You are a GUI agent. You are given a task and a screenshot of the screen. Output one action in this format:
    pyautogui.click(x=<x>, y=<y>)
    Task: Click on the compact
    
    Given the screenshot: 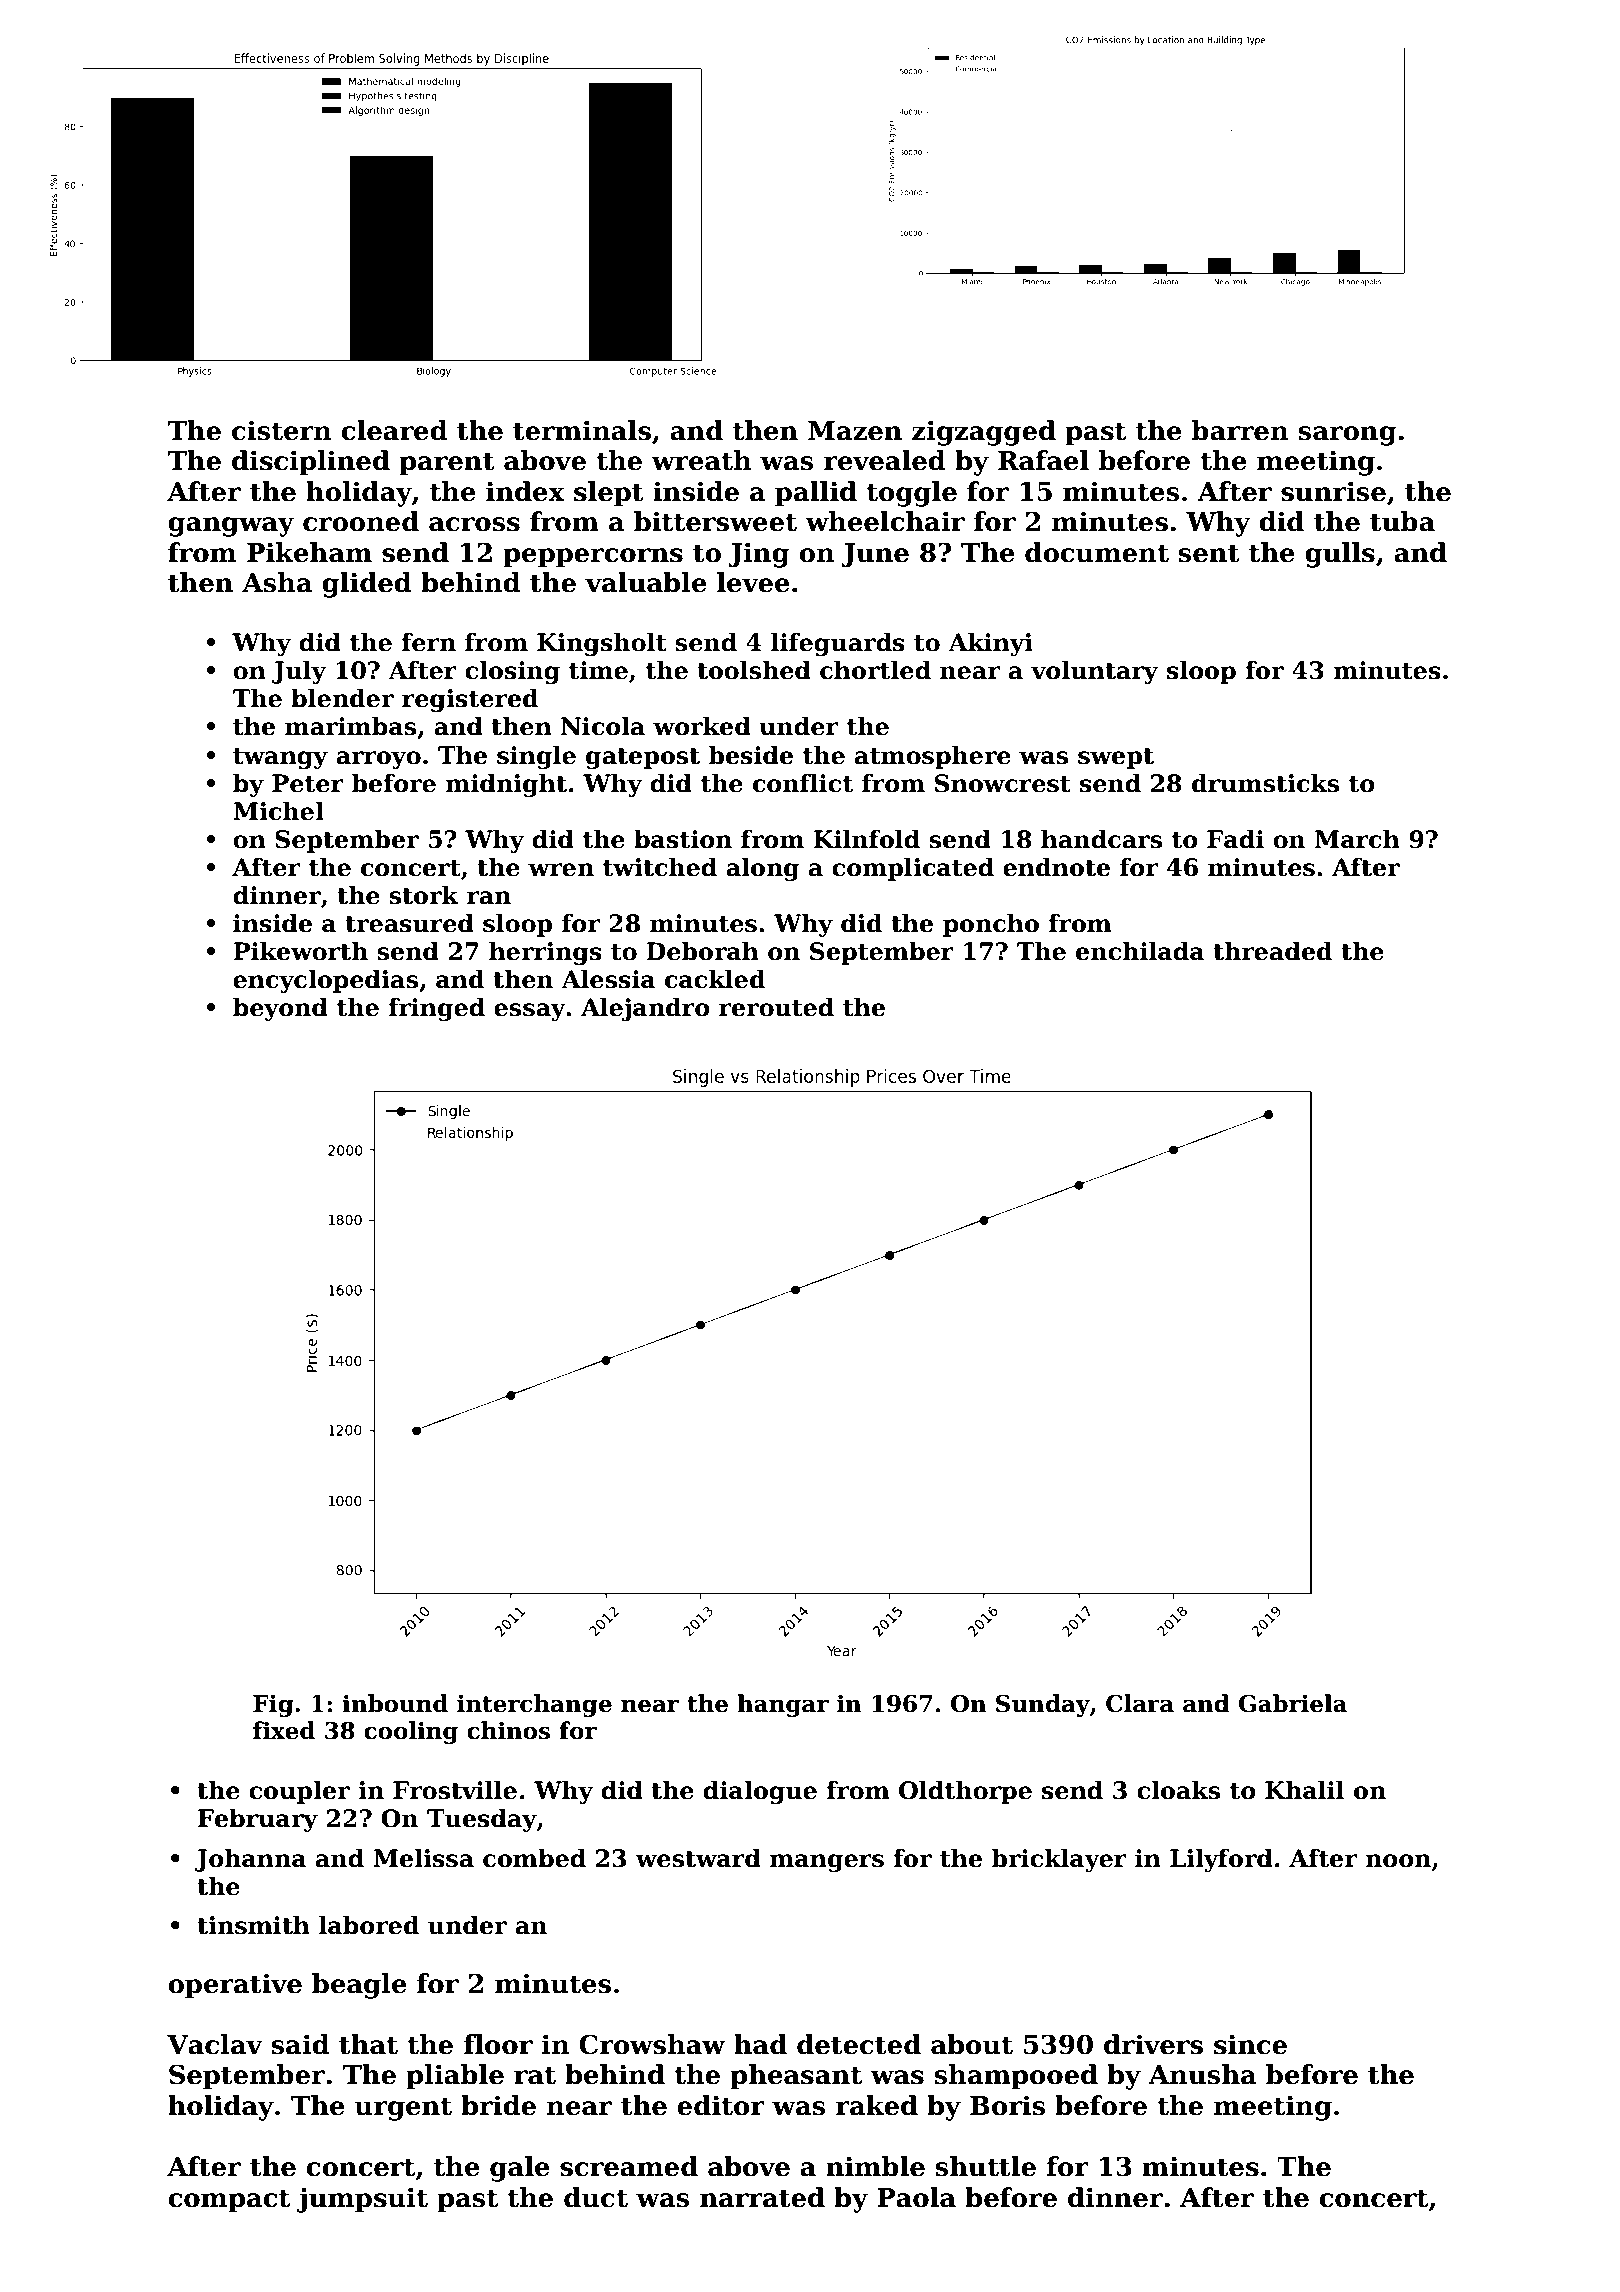 What is the action you would take?
    pyautogui.click(x=229, y=2201)
